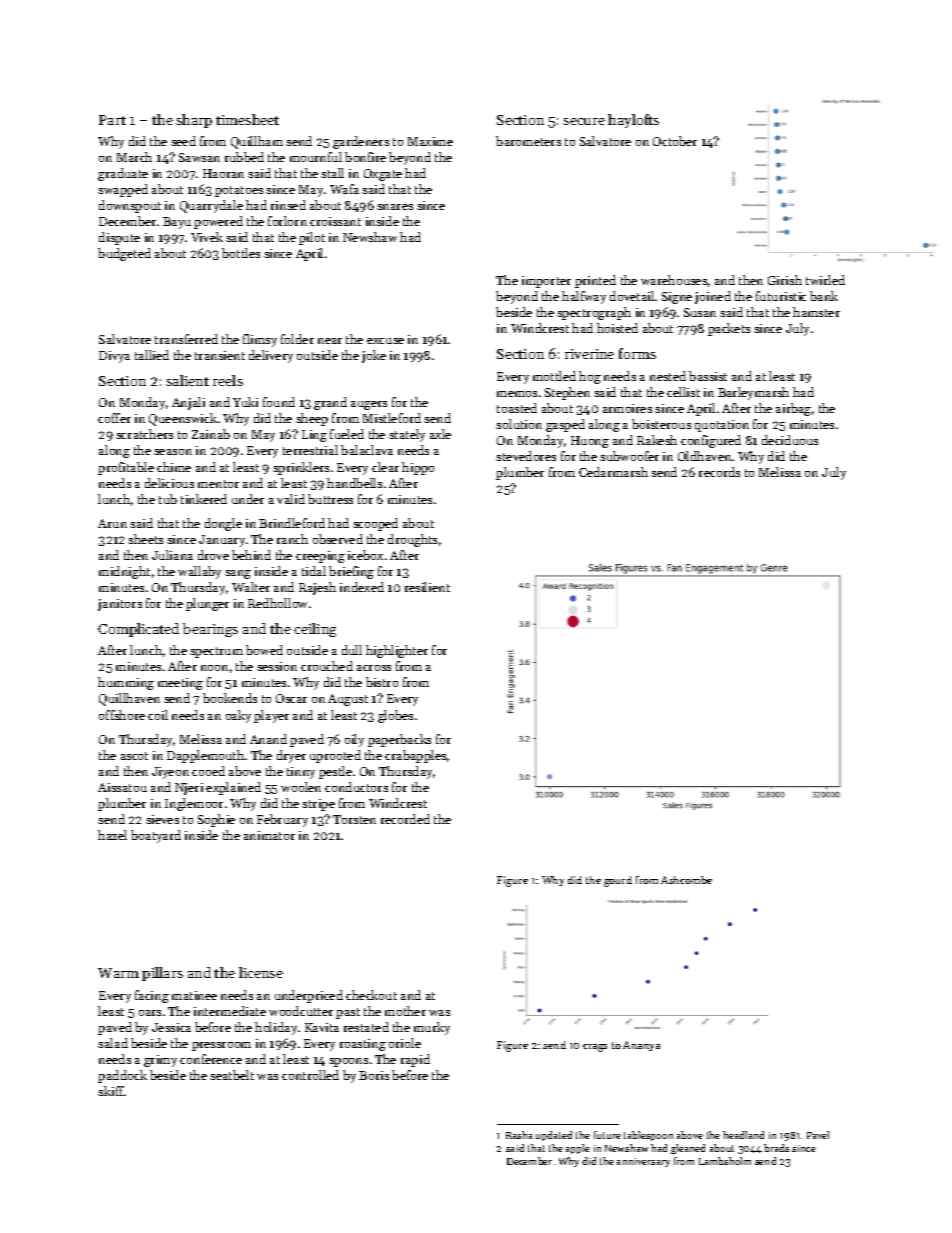  I want to click on recorded, so click(405, 819).
